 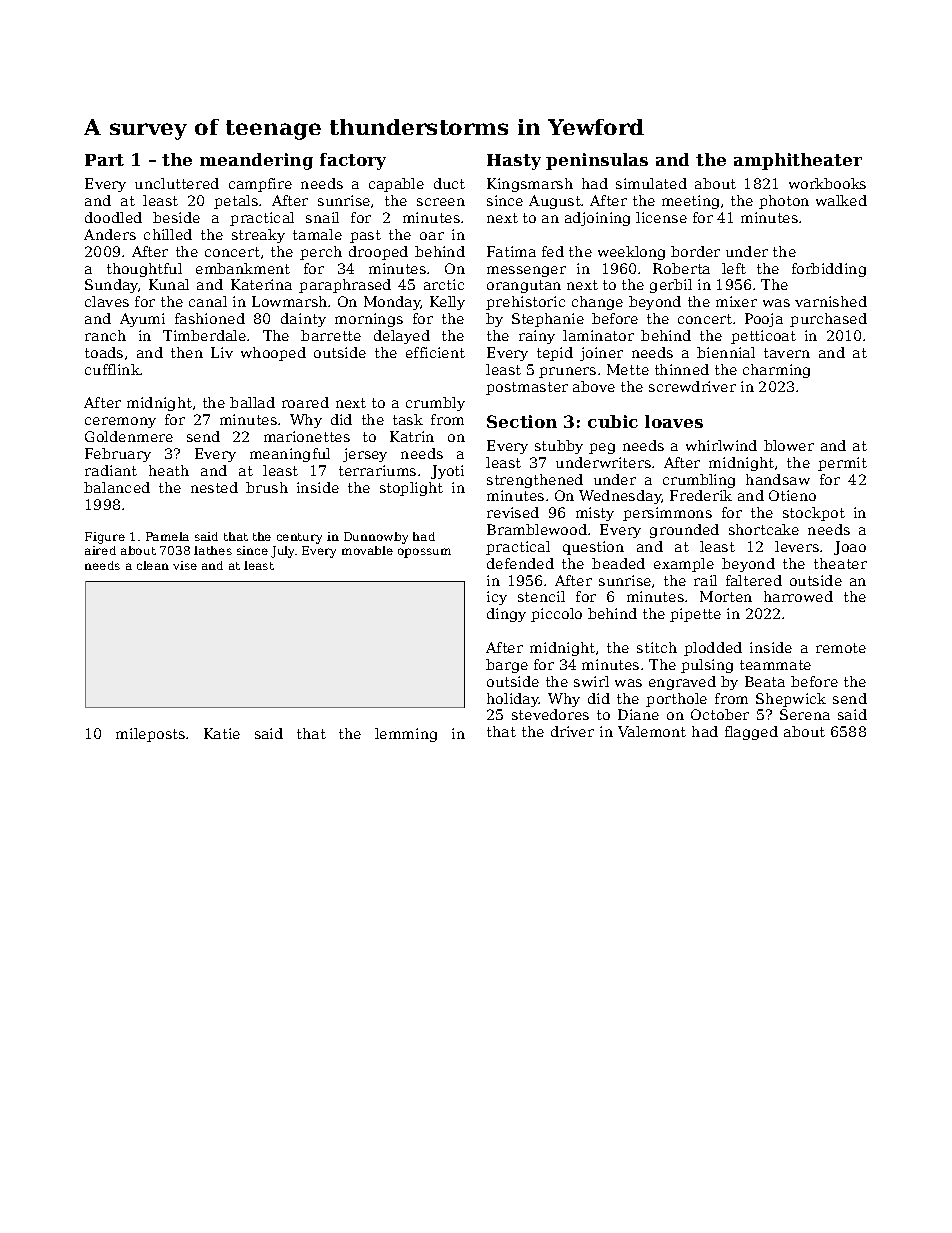 I want to click on past, so click(x=365, y=236).
